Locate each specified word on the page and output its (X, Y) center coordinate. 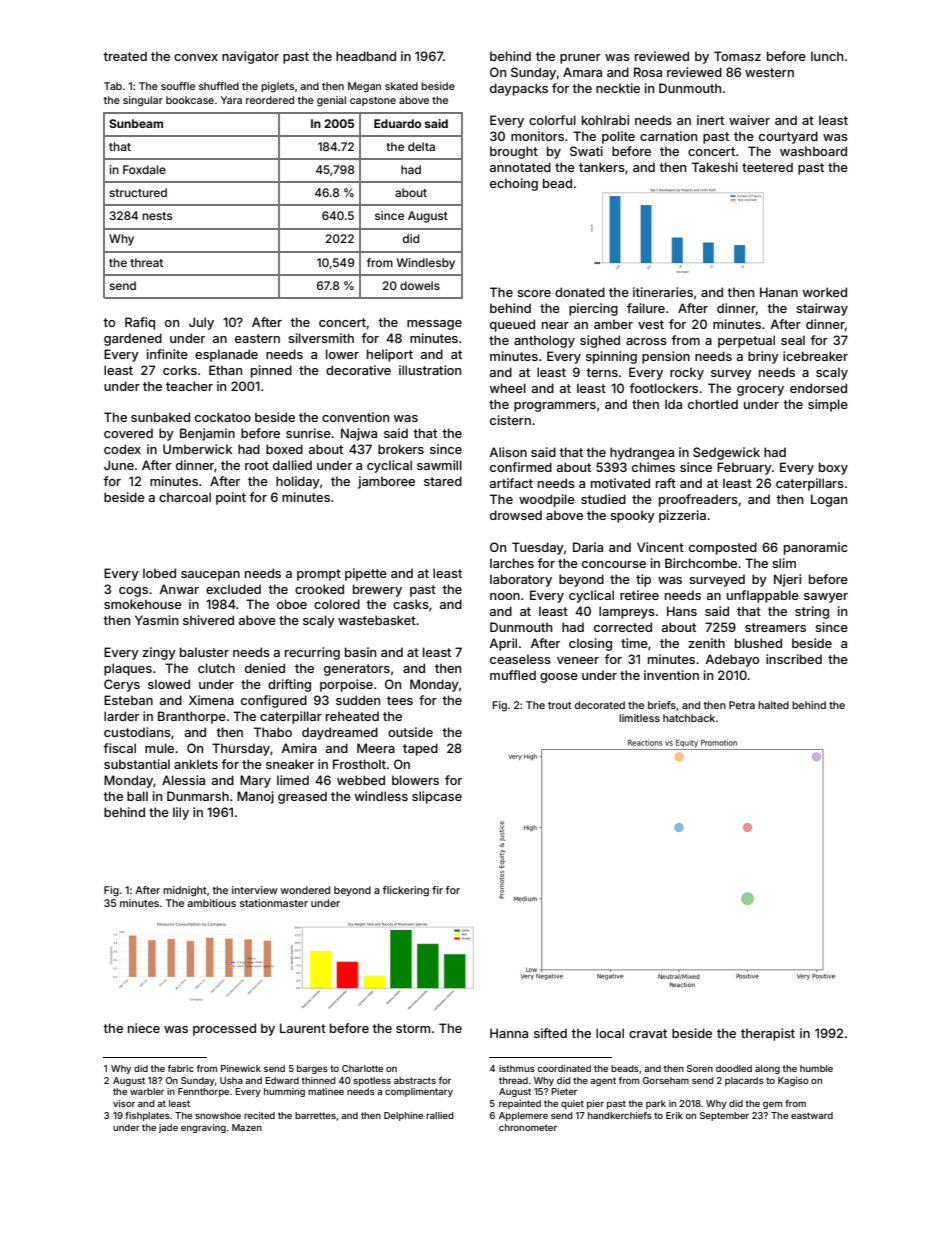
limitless (639, 718)
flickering (406, 891)
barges (312, 1069)
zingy (159, 653)
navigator (250, 57)
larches (512, 563)
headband (366, 56)
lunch (827, 56)
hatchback (689, 718)
